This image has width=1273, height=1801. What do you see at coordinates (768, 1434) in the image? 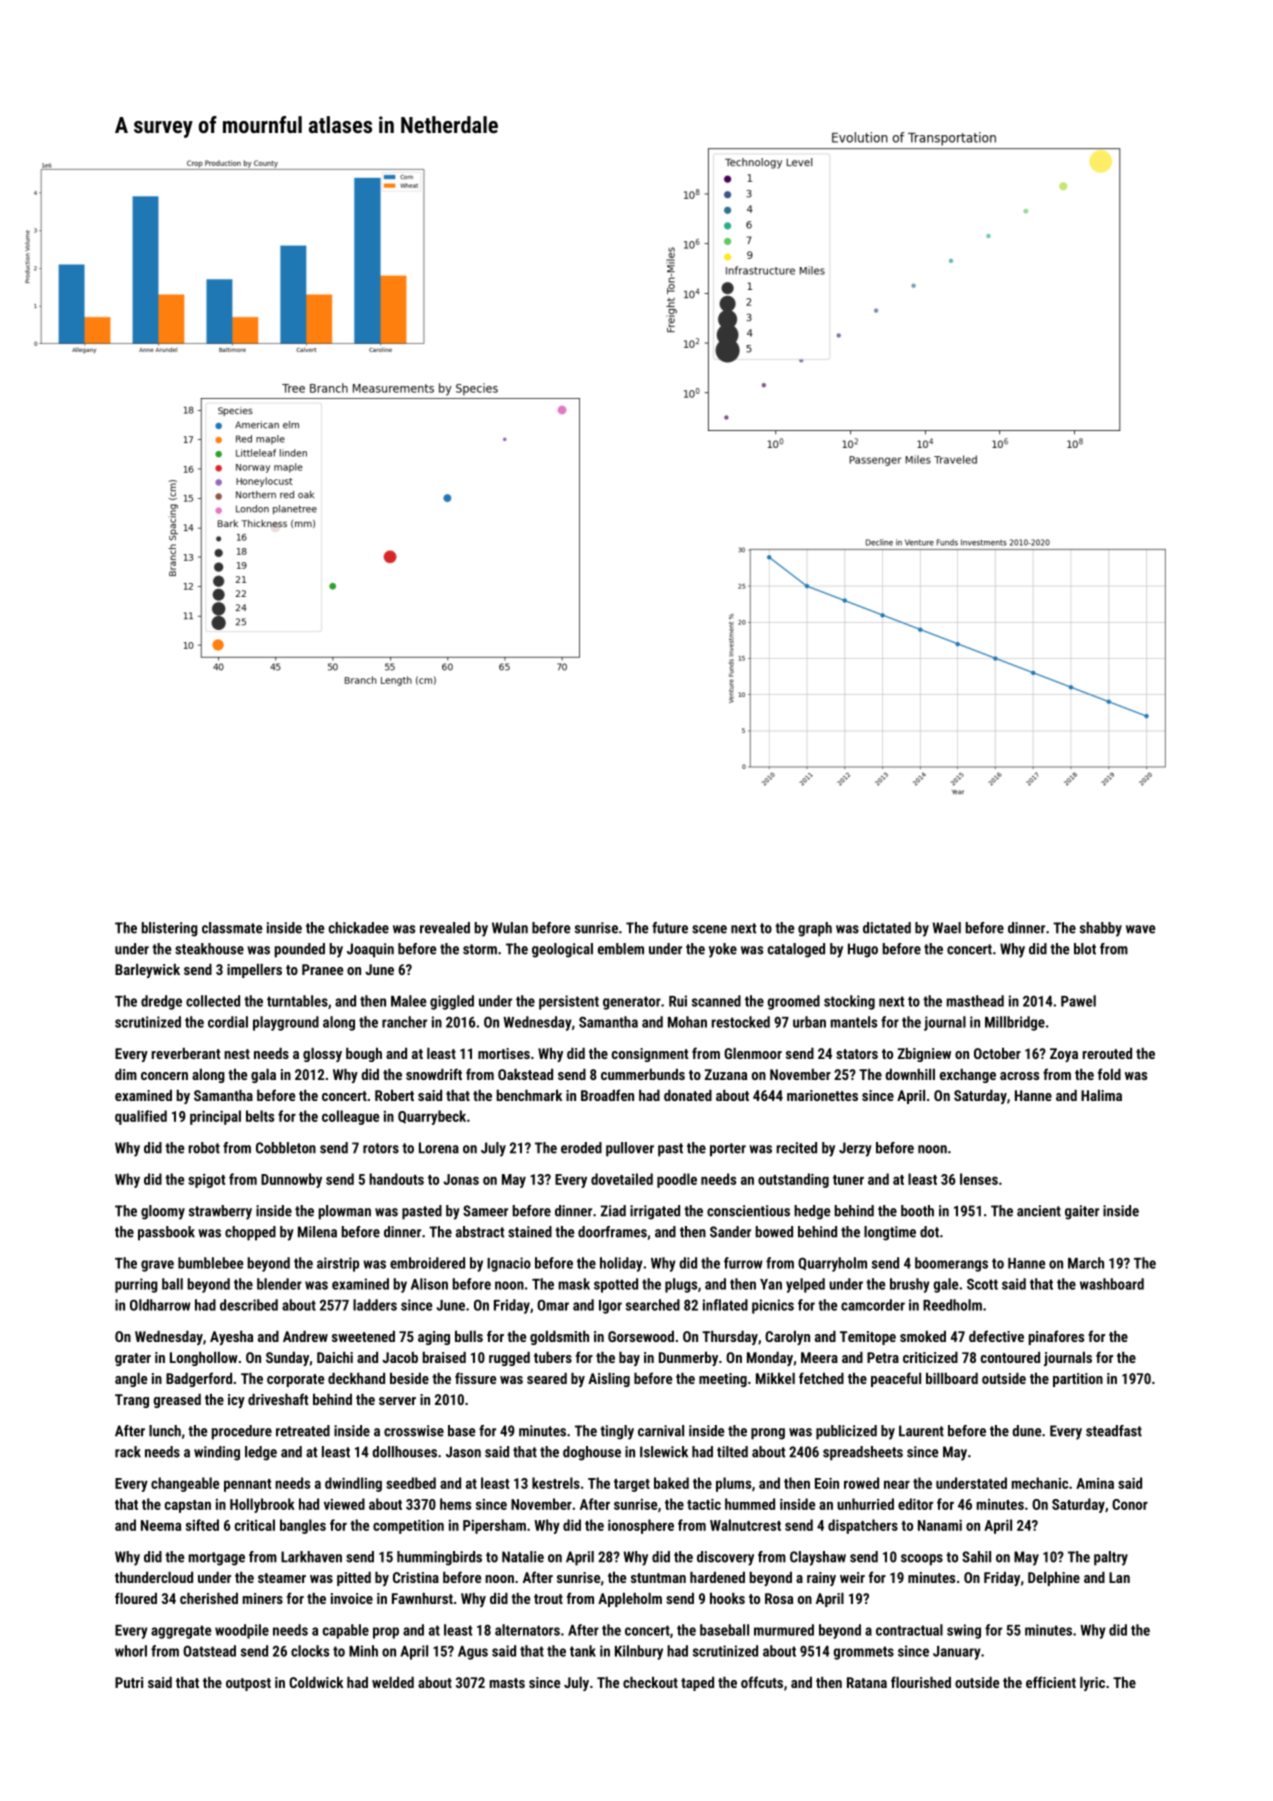
I see `prong` at bounding box center [768, 1434].
